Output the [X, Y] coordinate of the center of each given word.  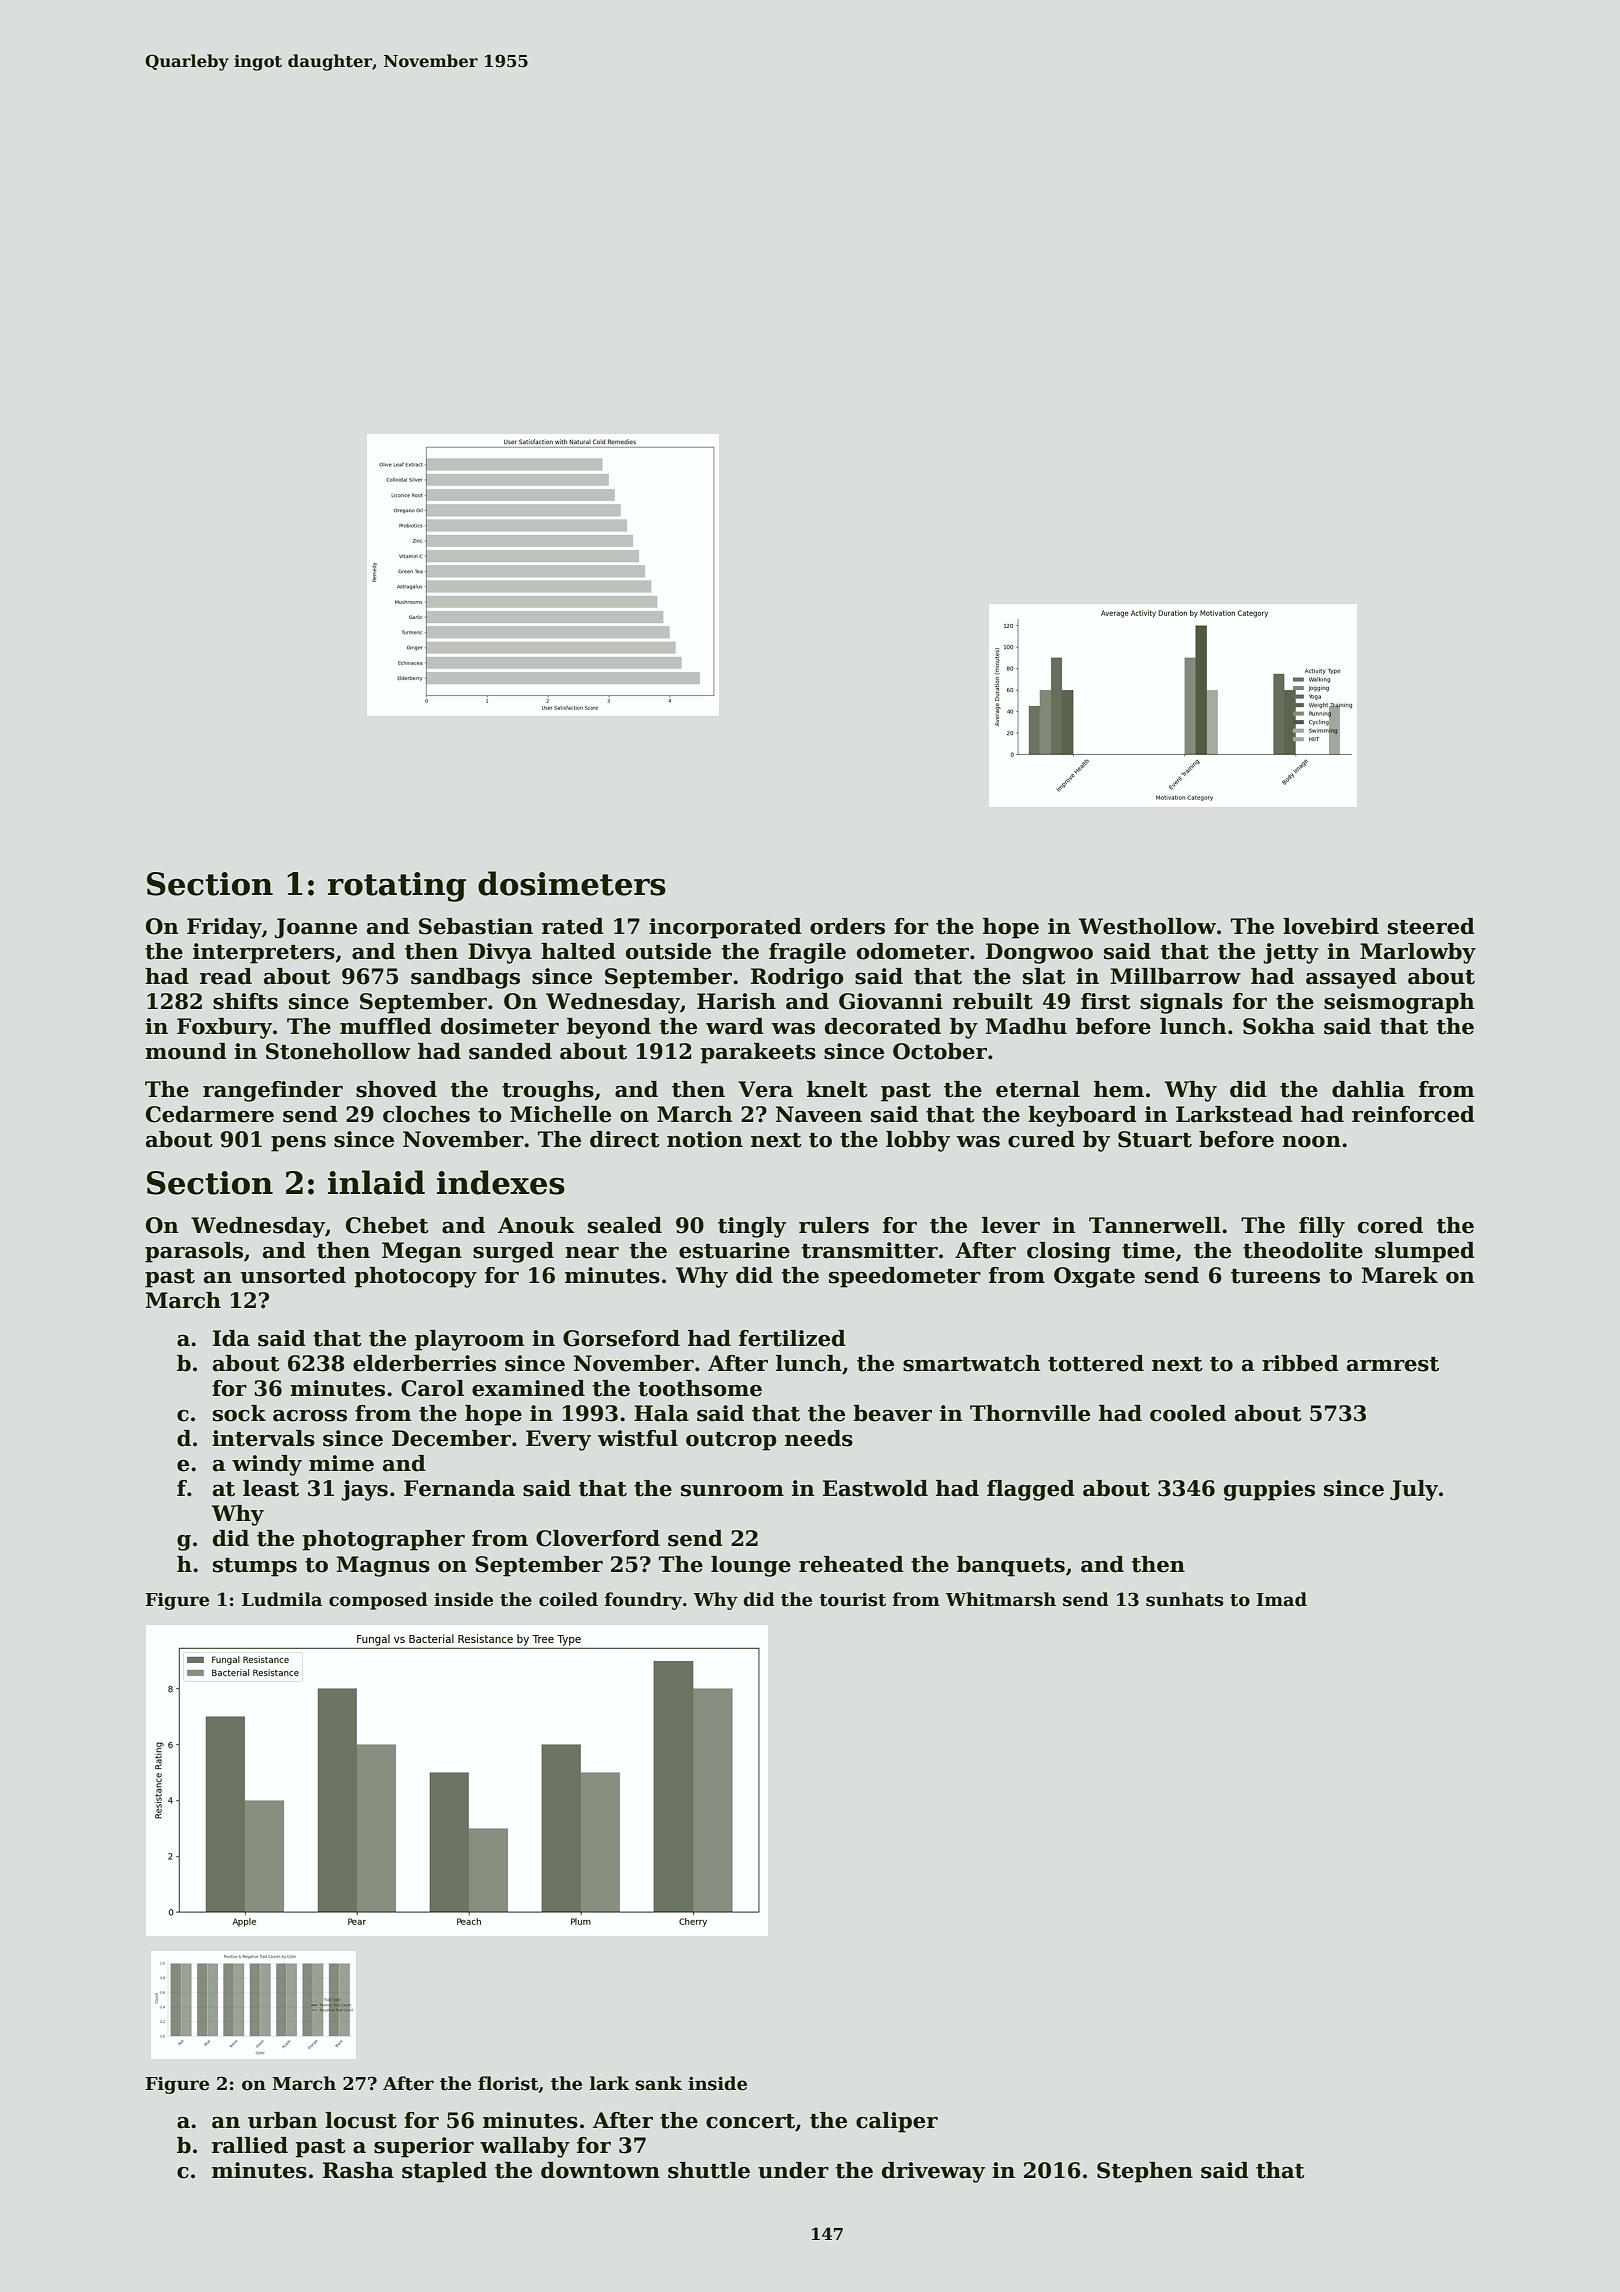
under [793, 2170]
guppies [1269, 1490]
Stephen [1145, 2172]
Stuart [1155, 1139]
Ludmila [282, 1599]
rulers [834, 1225]
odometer [913, 951]
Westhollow [1147, 926]
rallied [250, 2145]
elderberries [424, 1363]
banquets [1011, 1566]
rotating [397, 887]
